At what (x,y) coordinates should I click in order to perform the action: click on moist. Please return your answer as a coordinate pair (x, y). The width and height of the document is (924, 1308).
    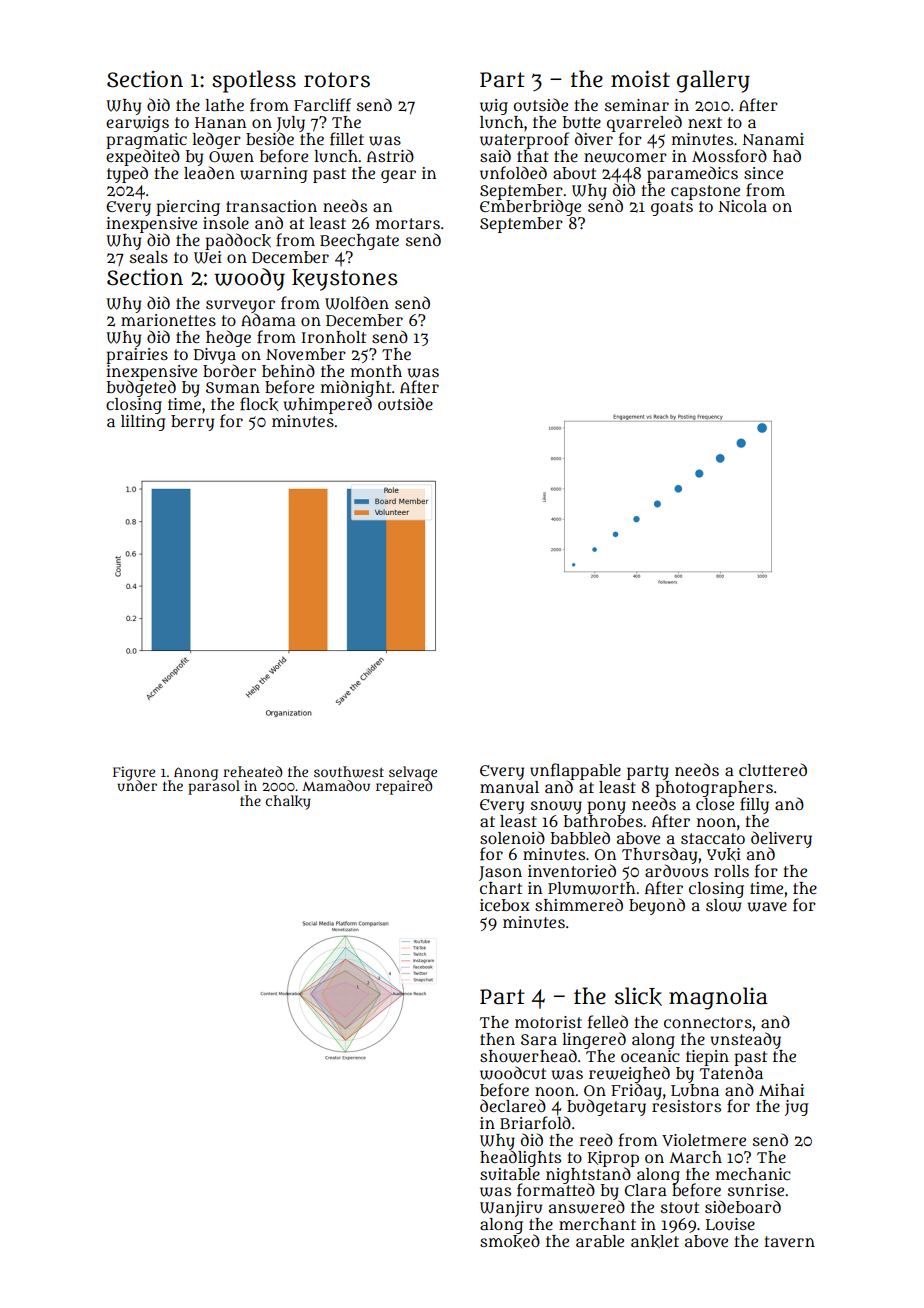
    Looking at the image, I should click on (640, 79).
